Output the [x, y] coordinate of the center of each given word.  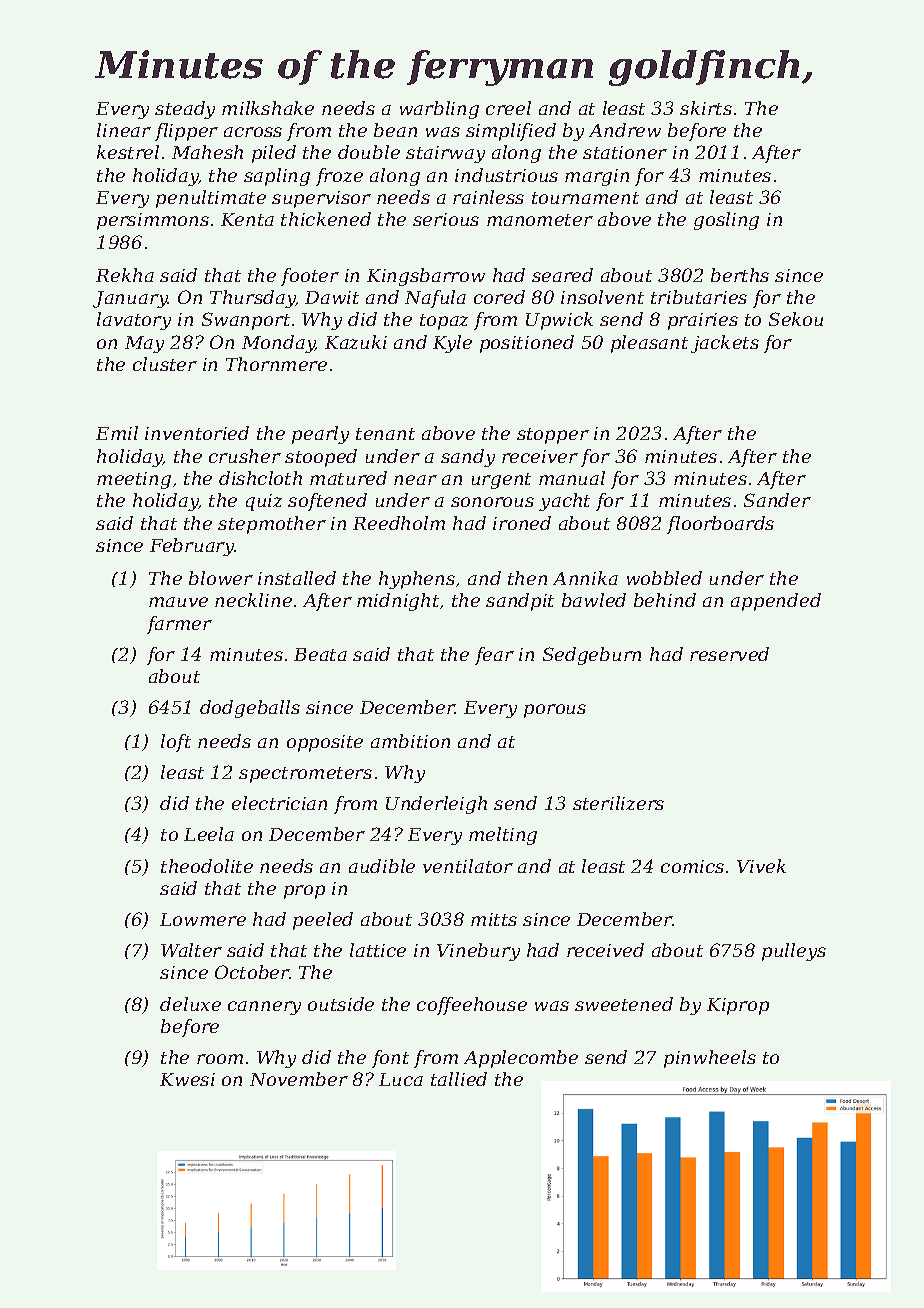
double [369, 152]
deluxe [190, 1004]
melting [503, 836]
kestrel [128, 152]
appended [776, 602]
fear [494, 656]
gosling [726, 221]
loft [176, 743]
